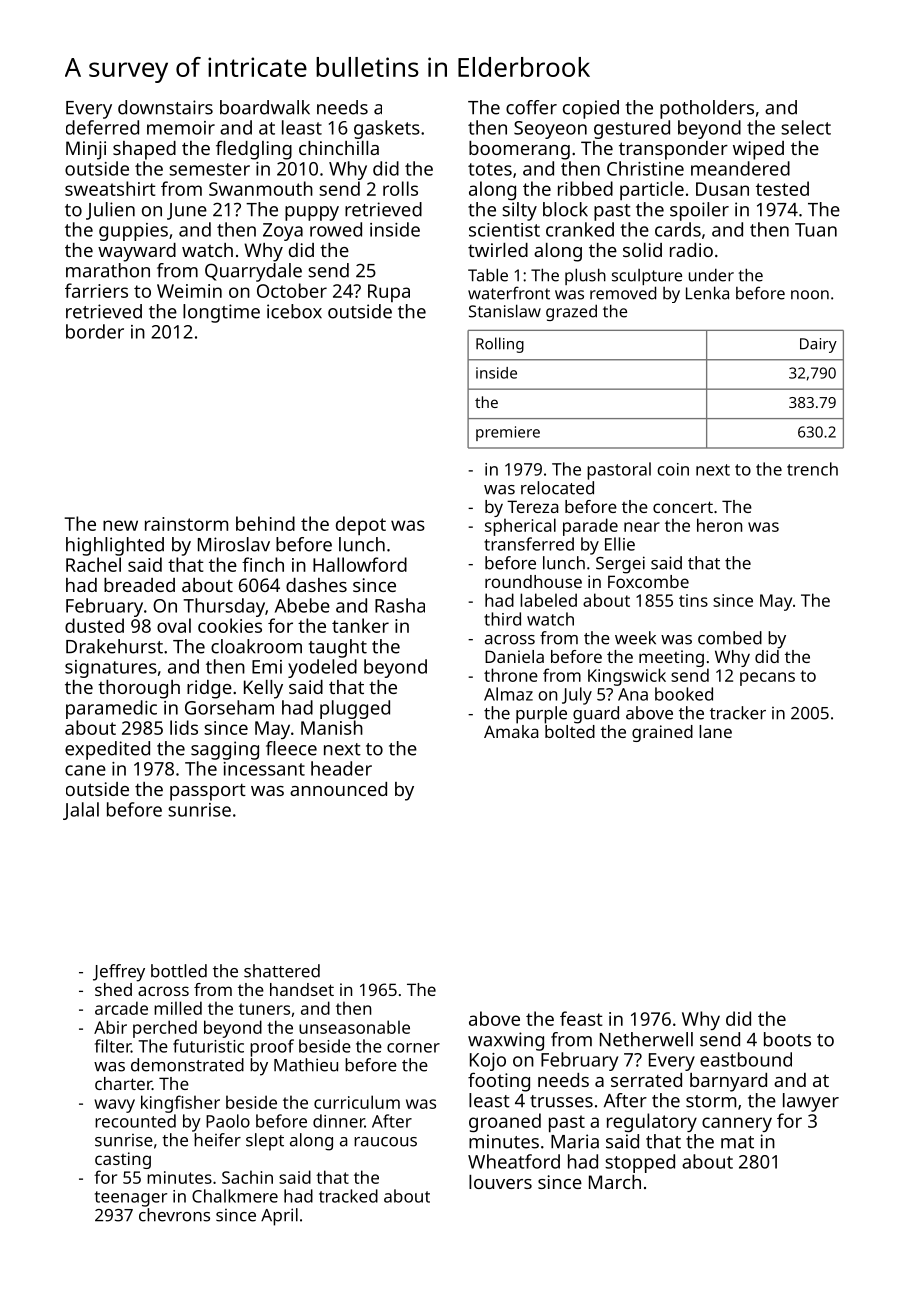 The width and height of the screenshot is (908, 1316). I want to click on March, so click(615, 1182).
